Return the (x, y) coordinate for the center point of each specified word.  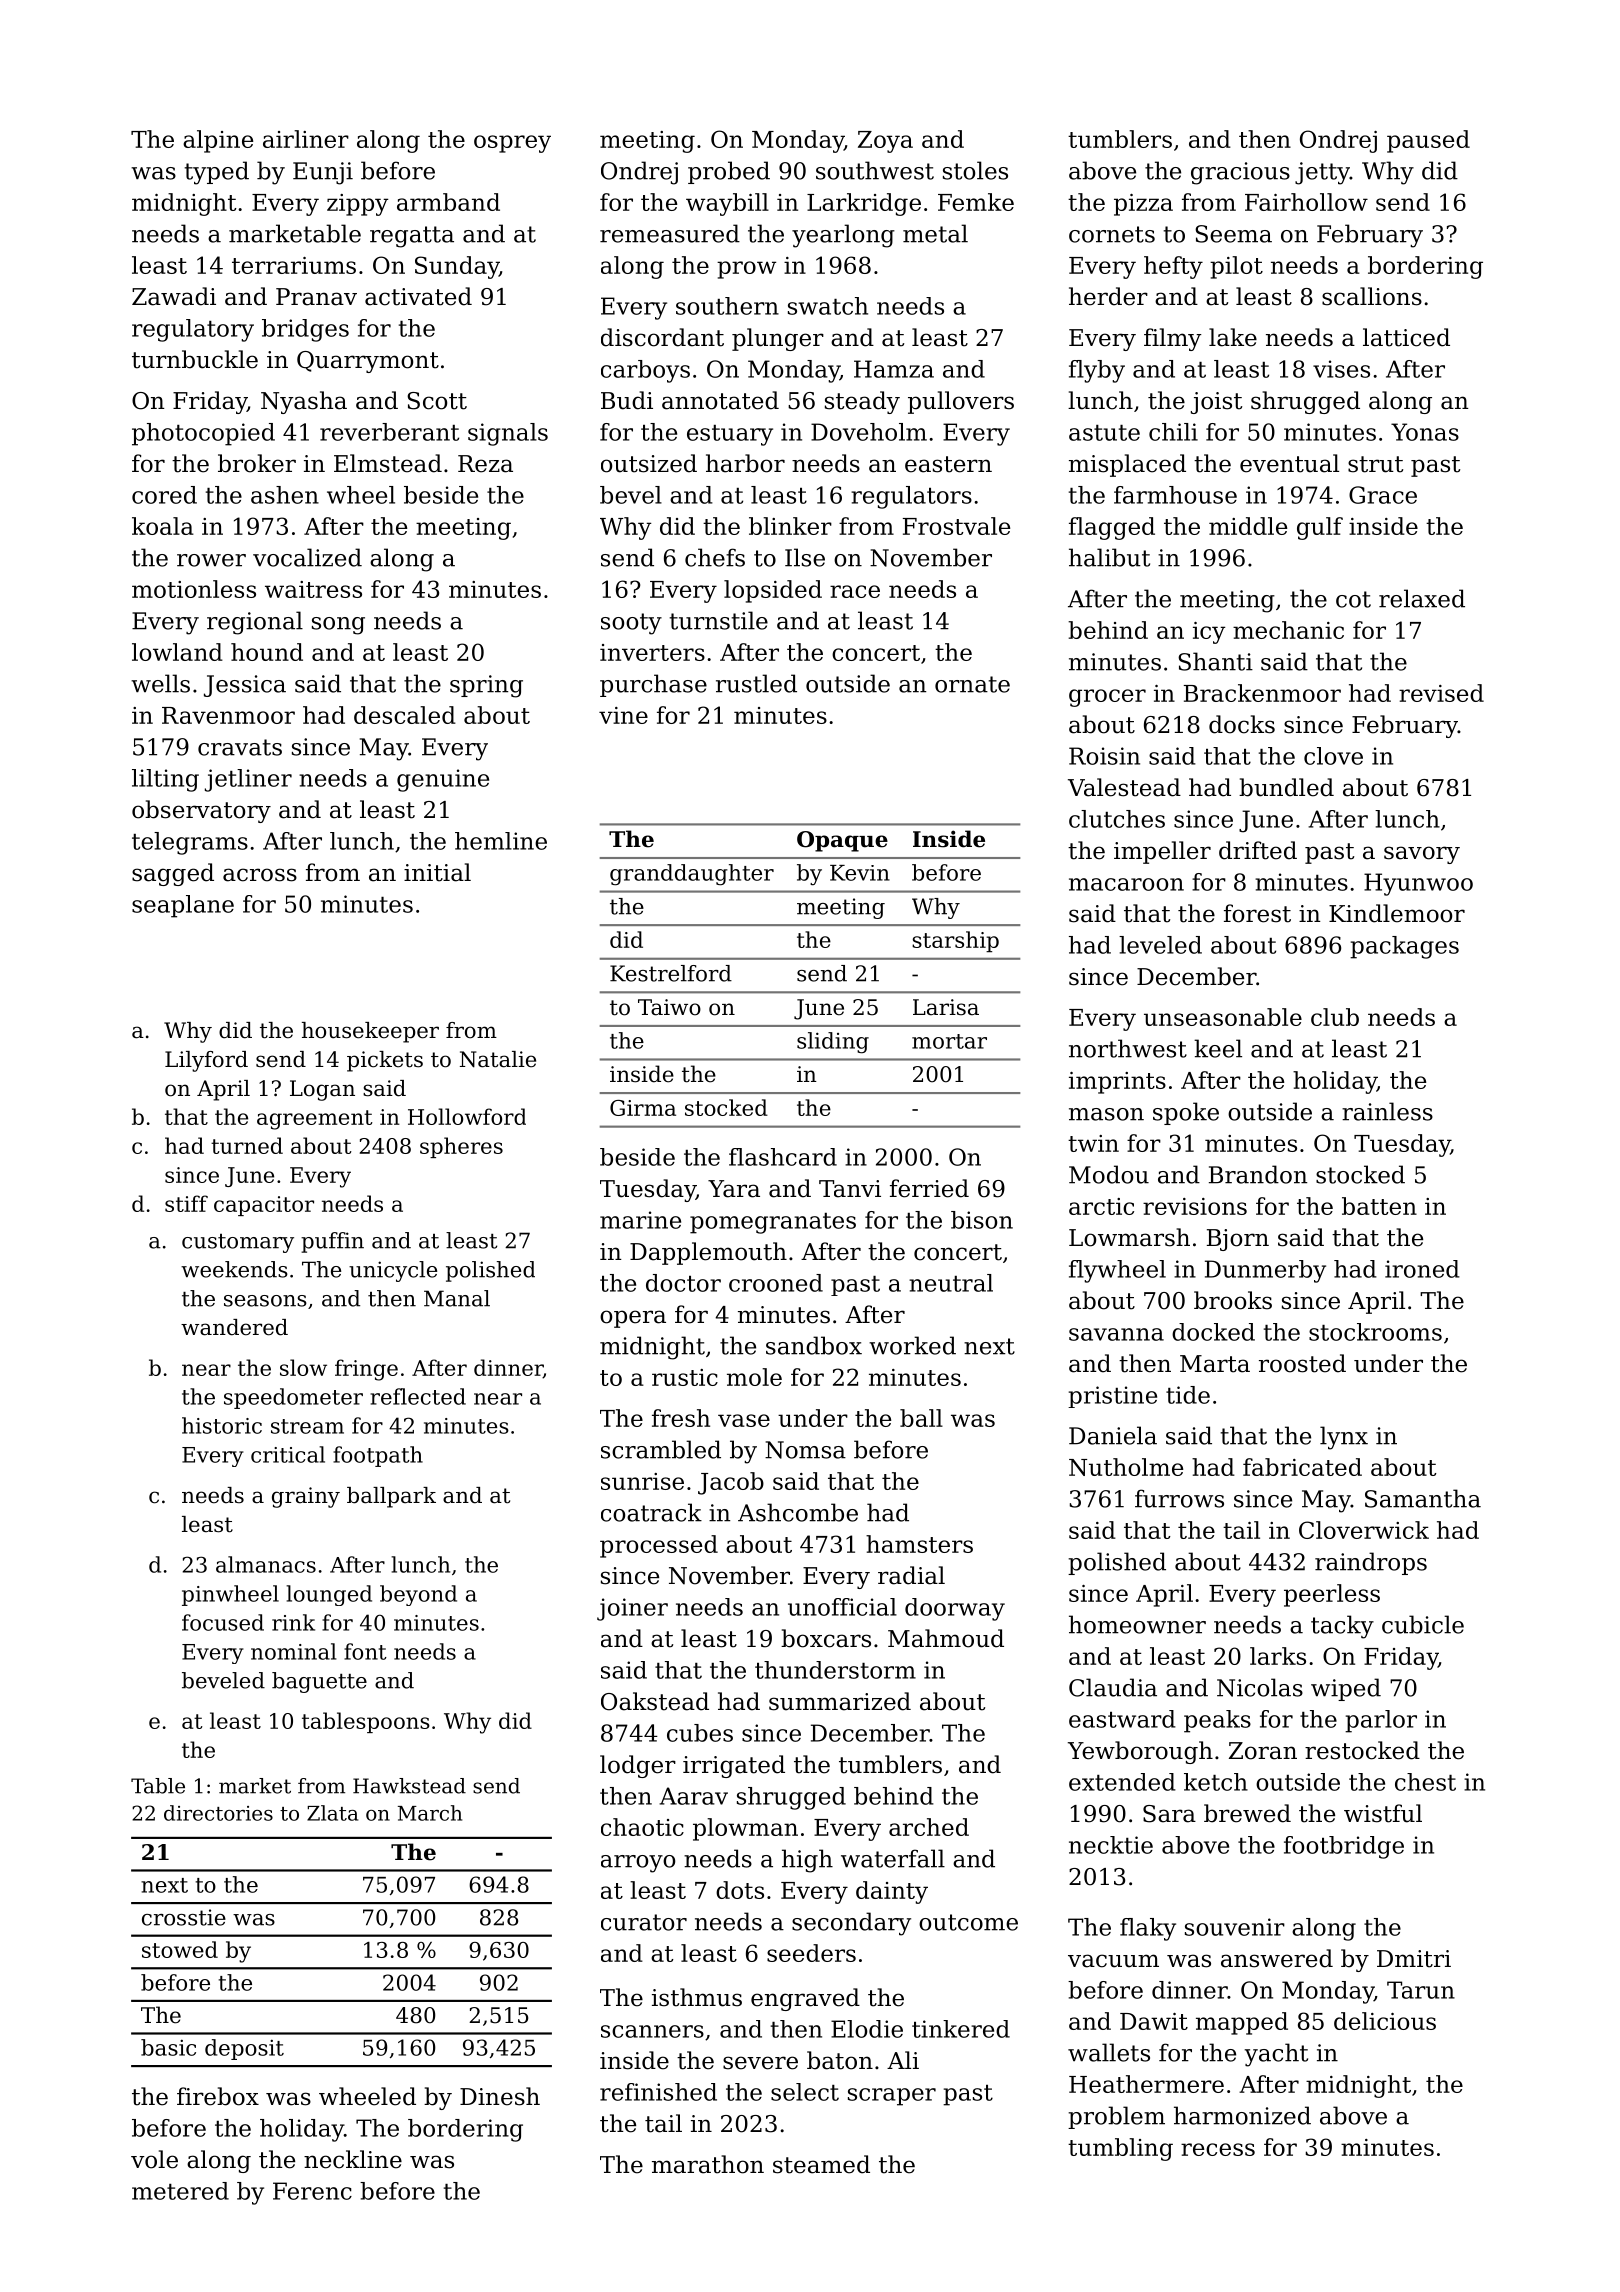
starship (955, 941)
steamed (821, 2164)
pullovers (961, 402)
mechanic (1288, 630)
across (260, 875)
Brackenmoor (1262, 693)
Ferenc (312, 2191)
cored (164, 495)
